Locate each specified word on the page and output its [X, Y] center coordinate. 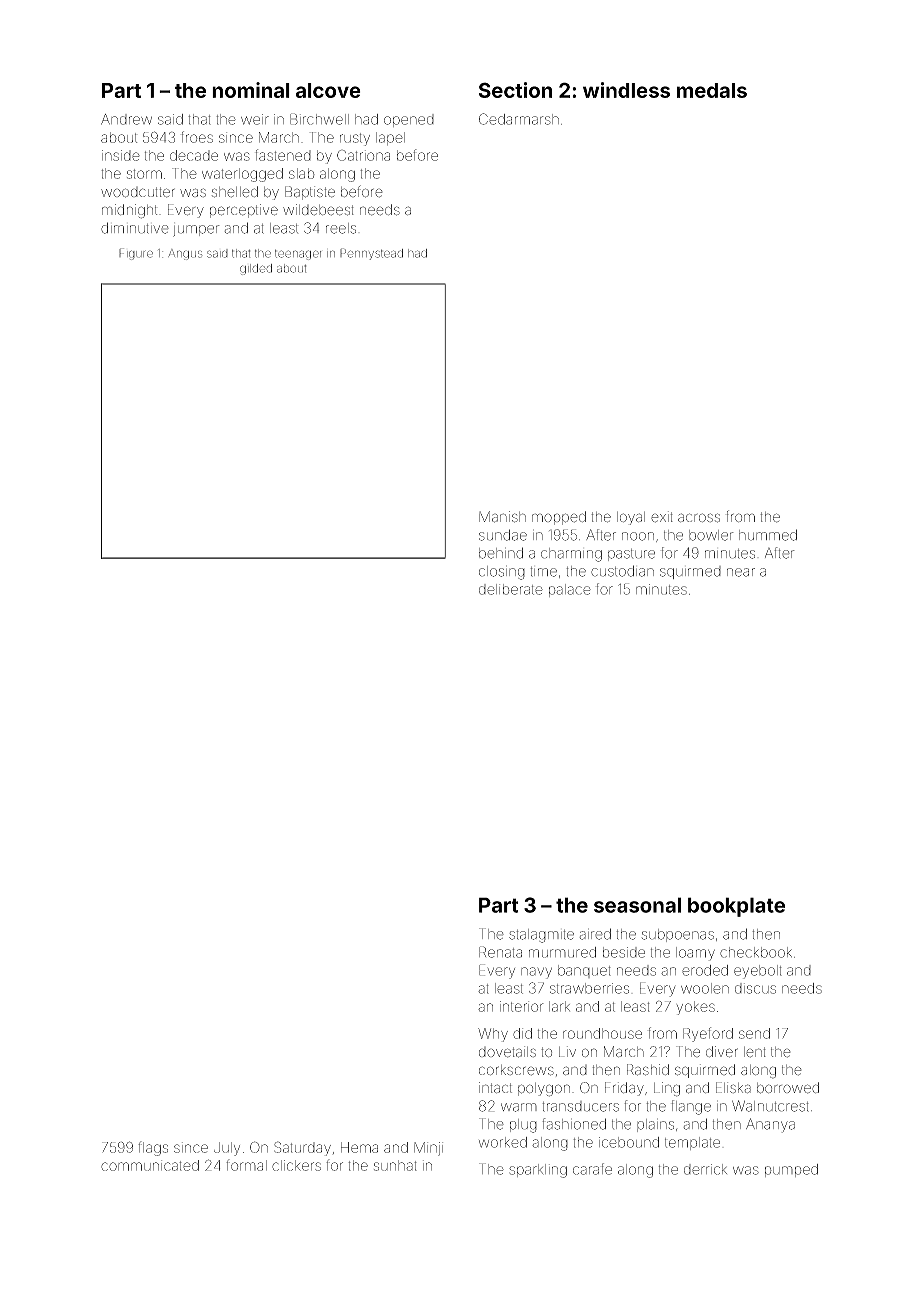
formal [246, 1165]
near [741, 572]
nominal [251, 90]
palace [570, 590]
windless [626, 90]
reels [341, 228]
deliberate [511, 589]
